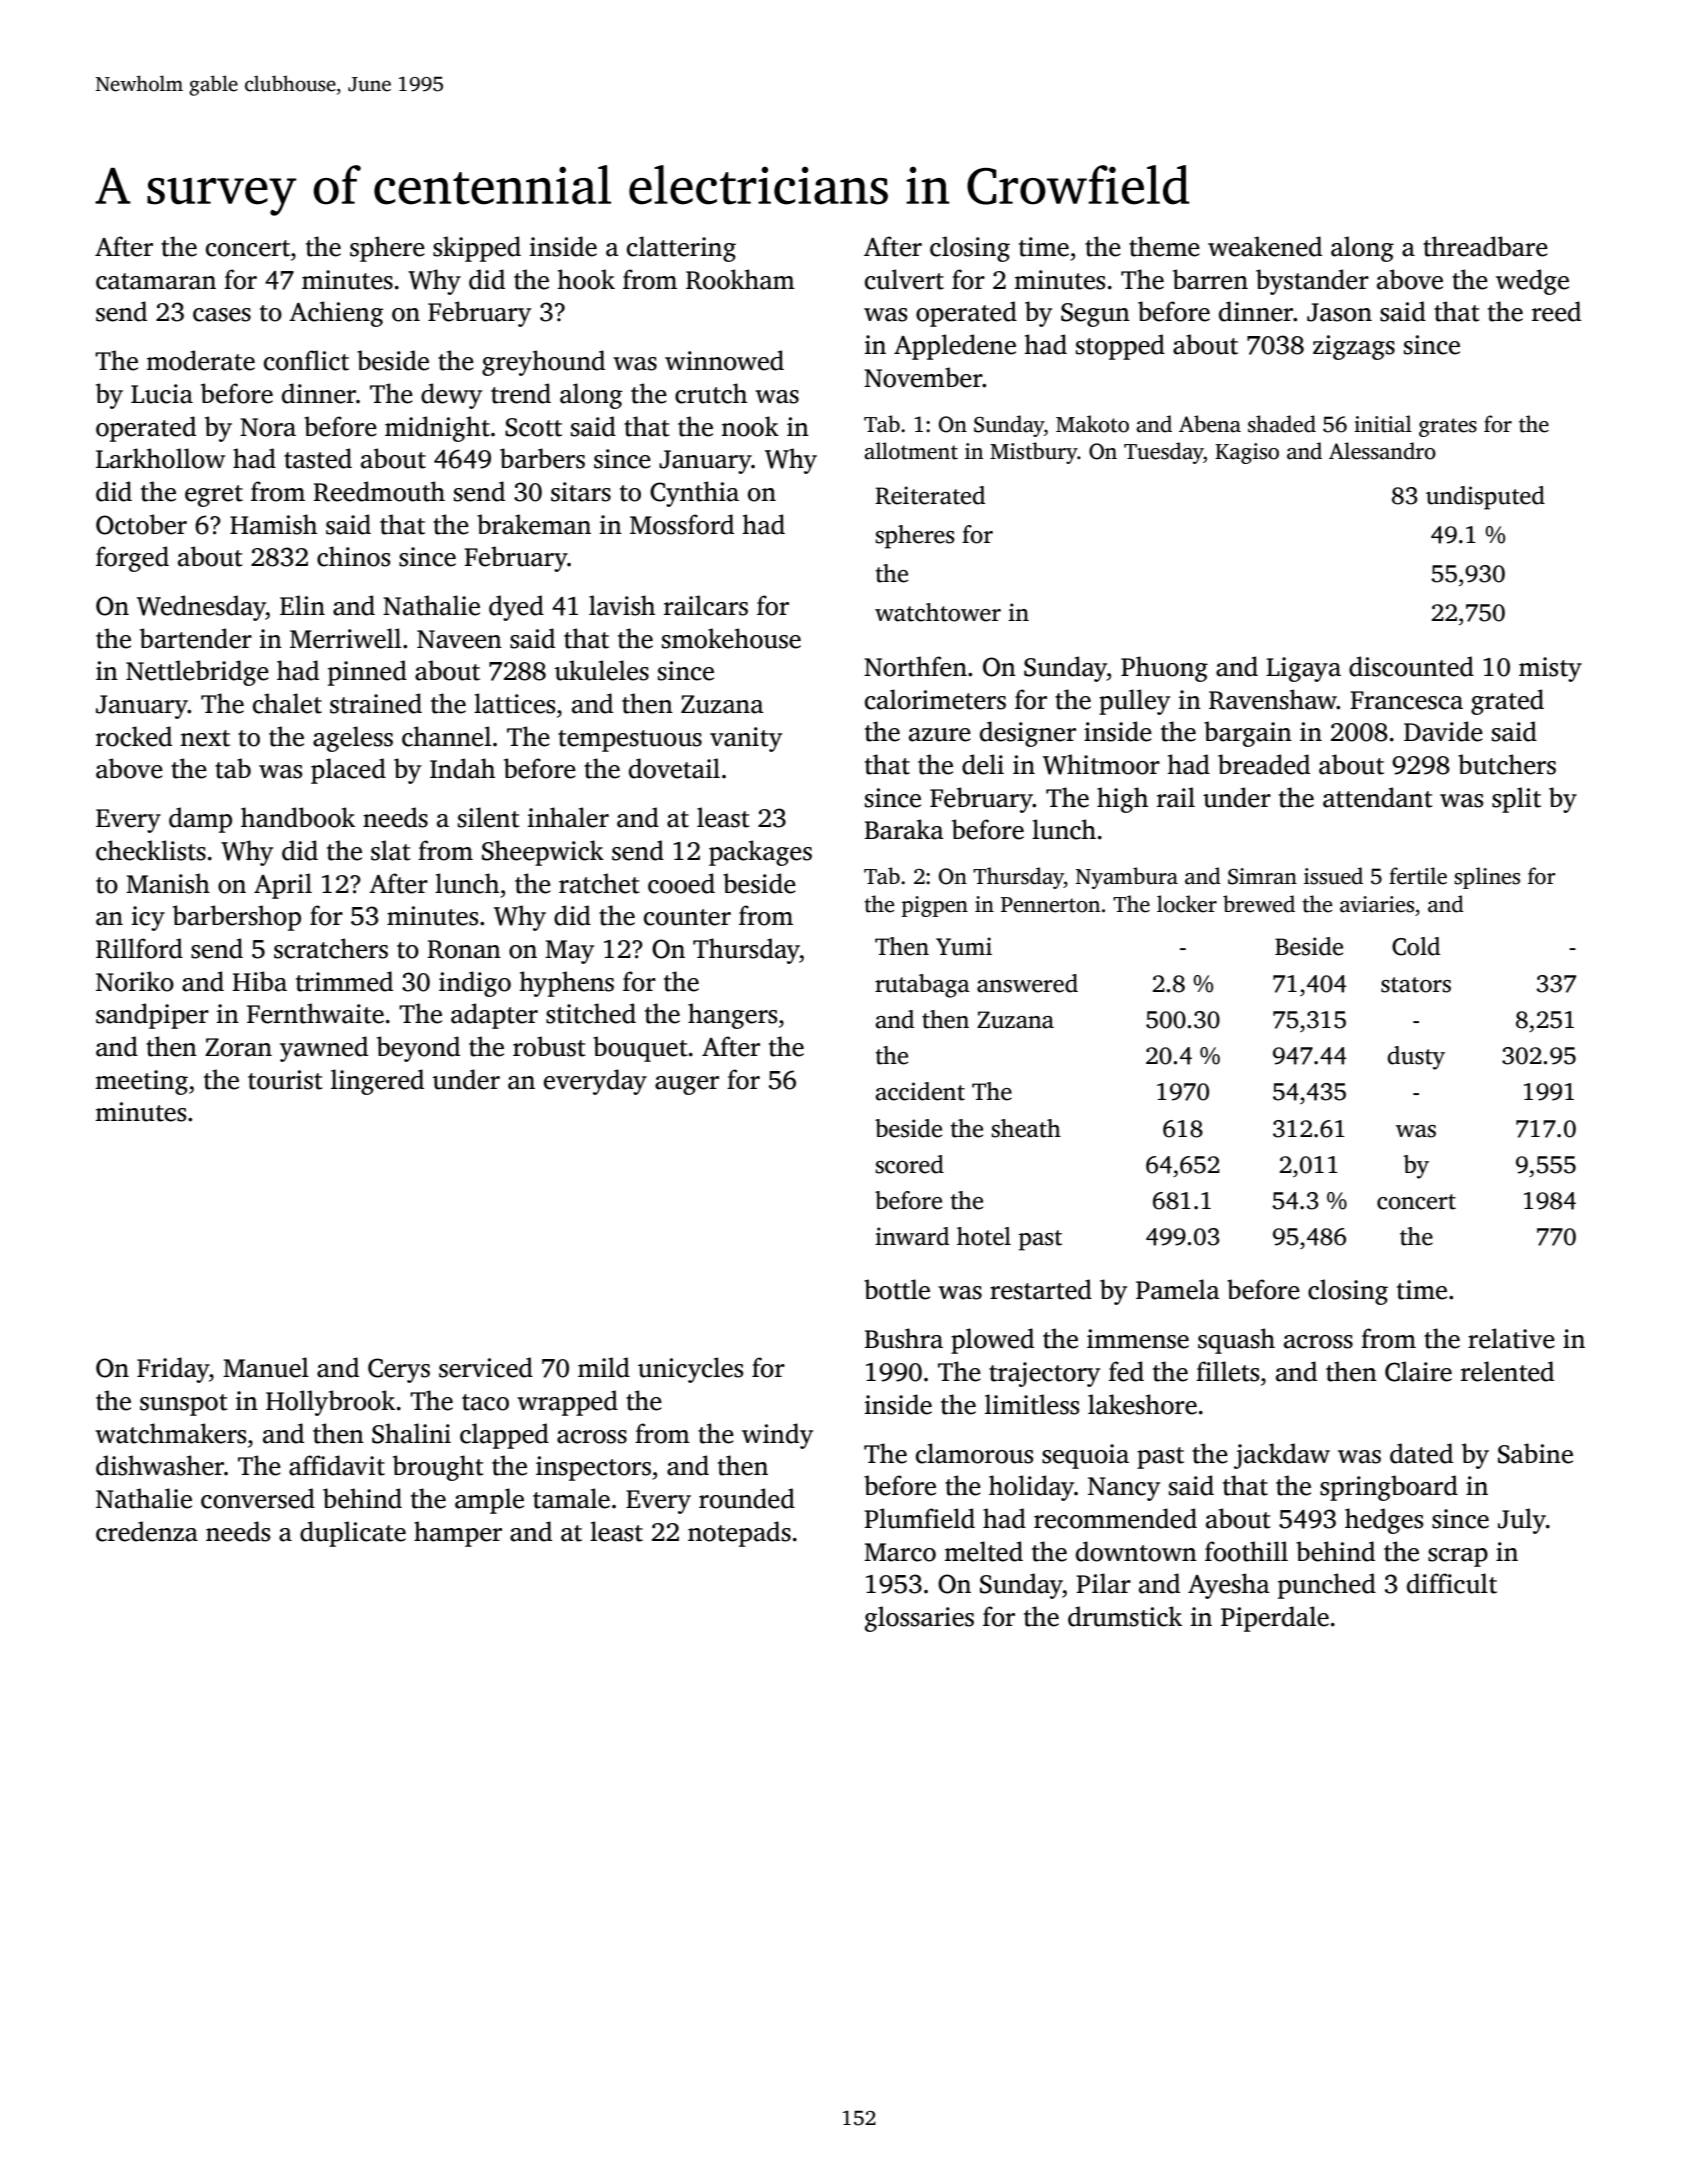  I want to click on Larkhollow, so click(160, 458).
